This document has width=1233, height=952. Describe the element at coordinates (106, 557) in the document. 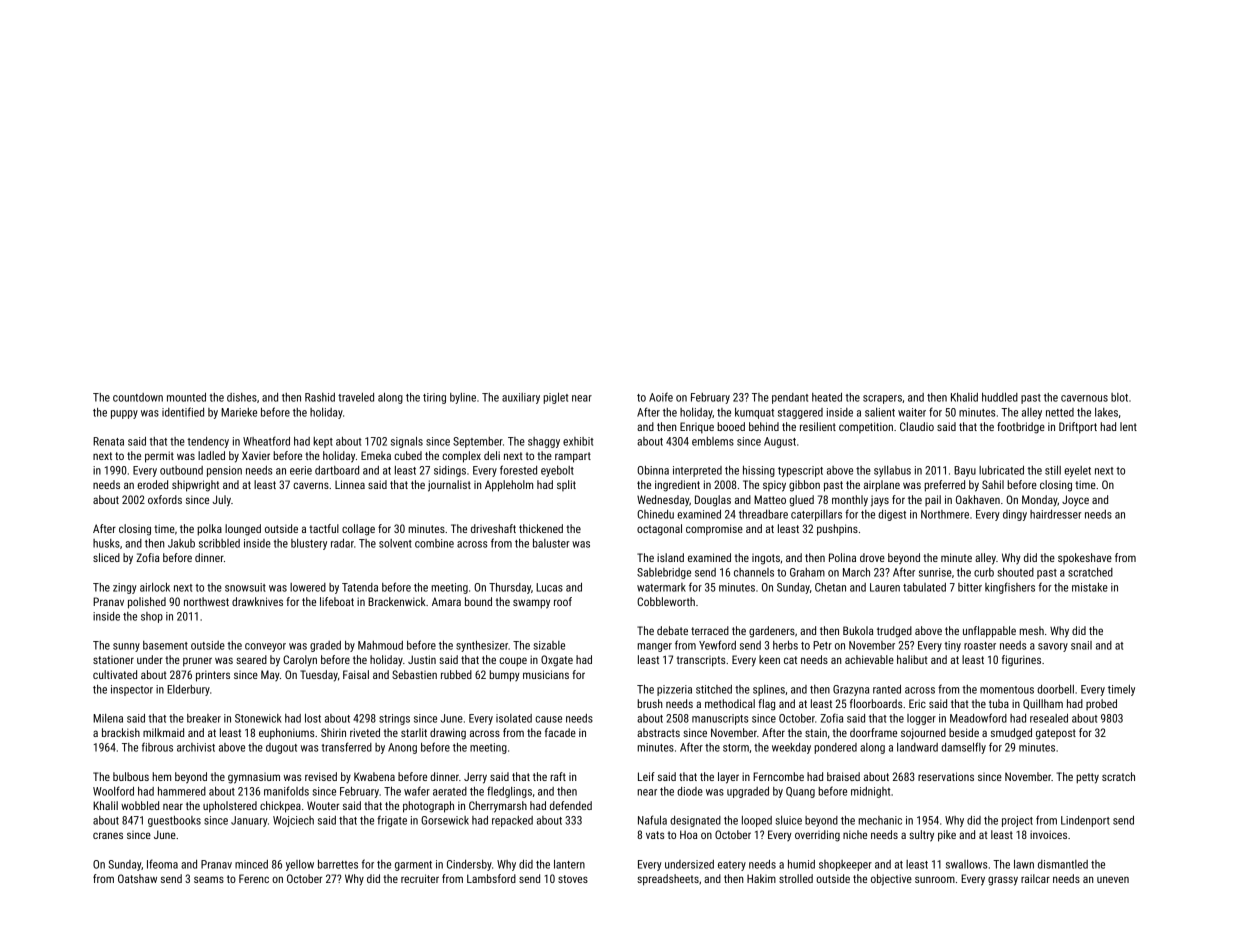

I see `sliced` at that location.
